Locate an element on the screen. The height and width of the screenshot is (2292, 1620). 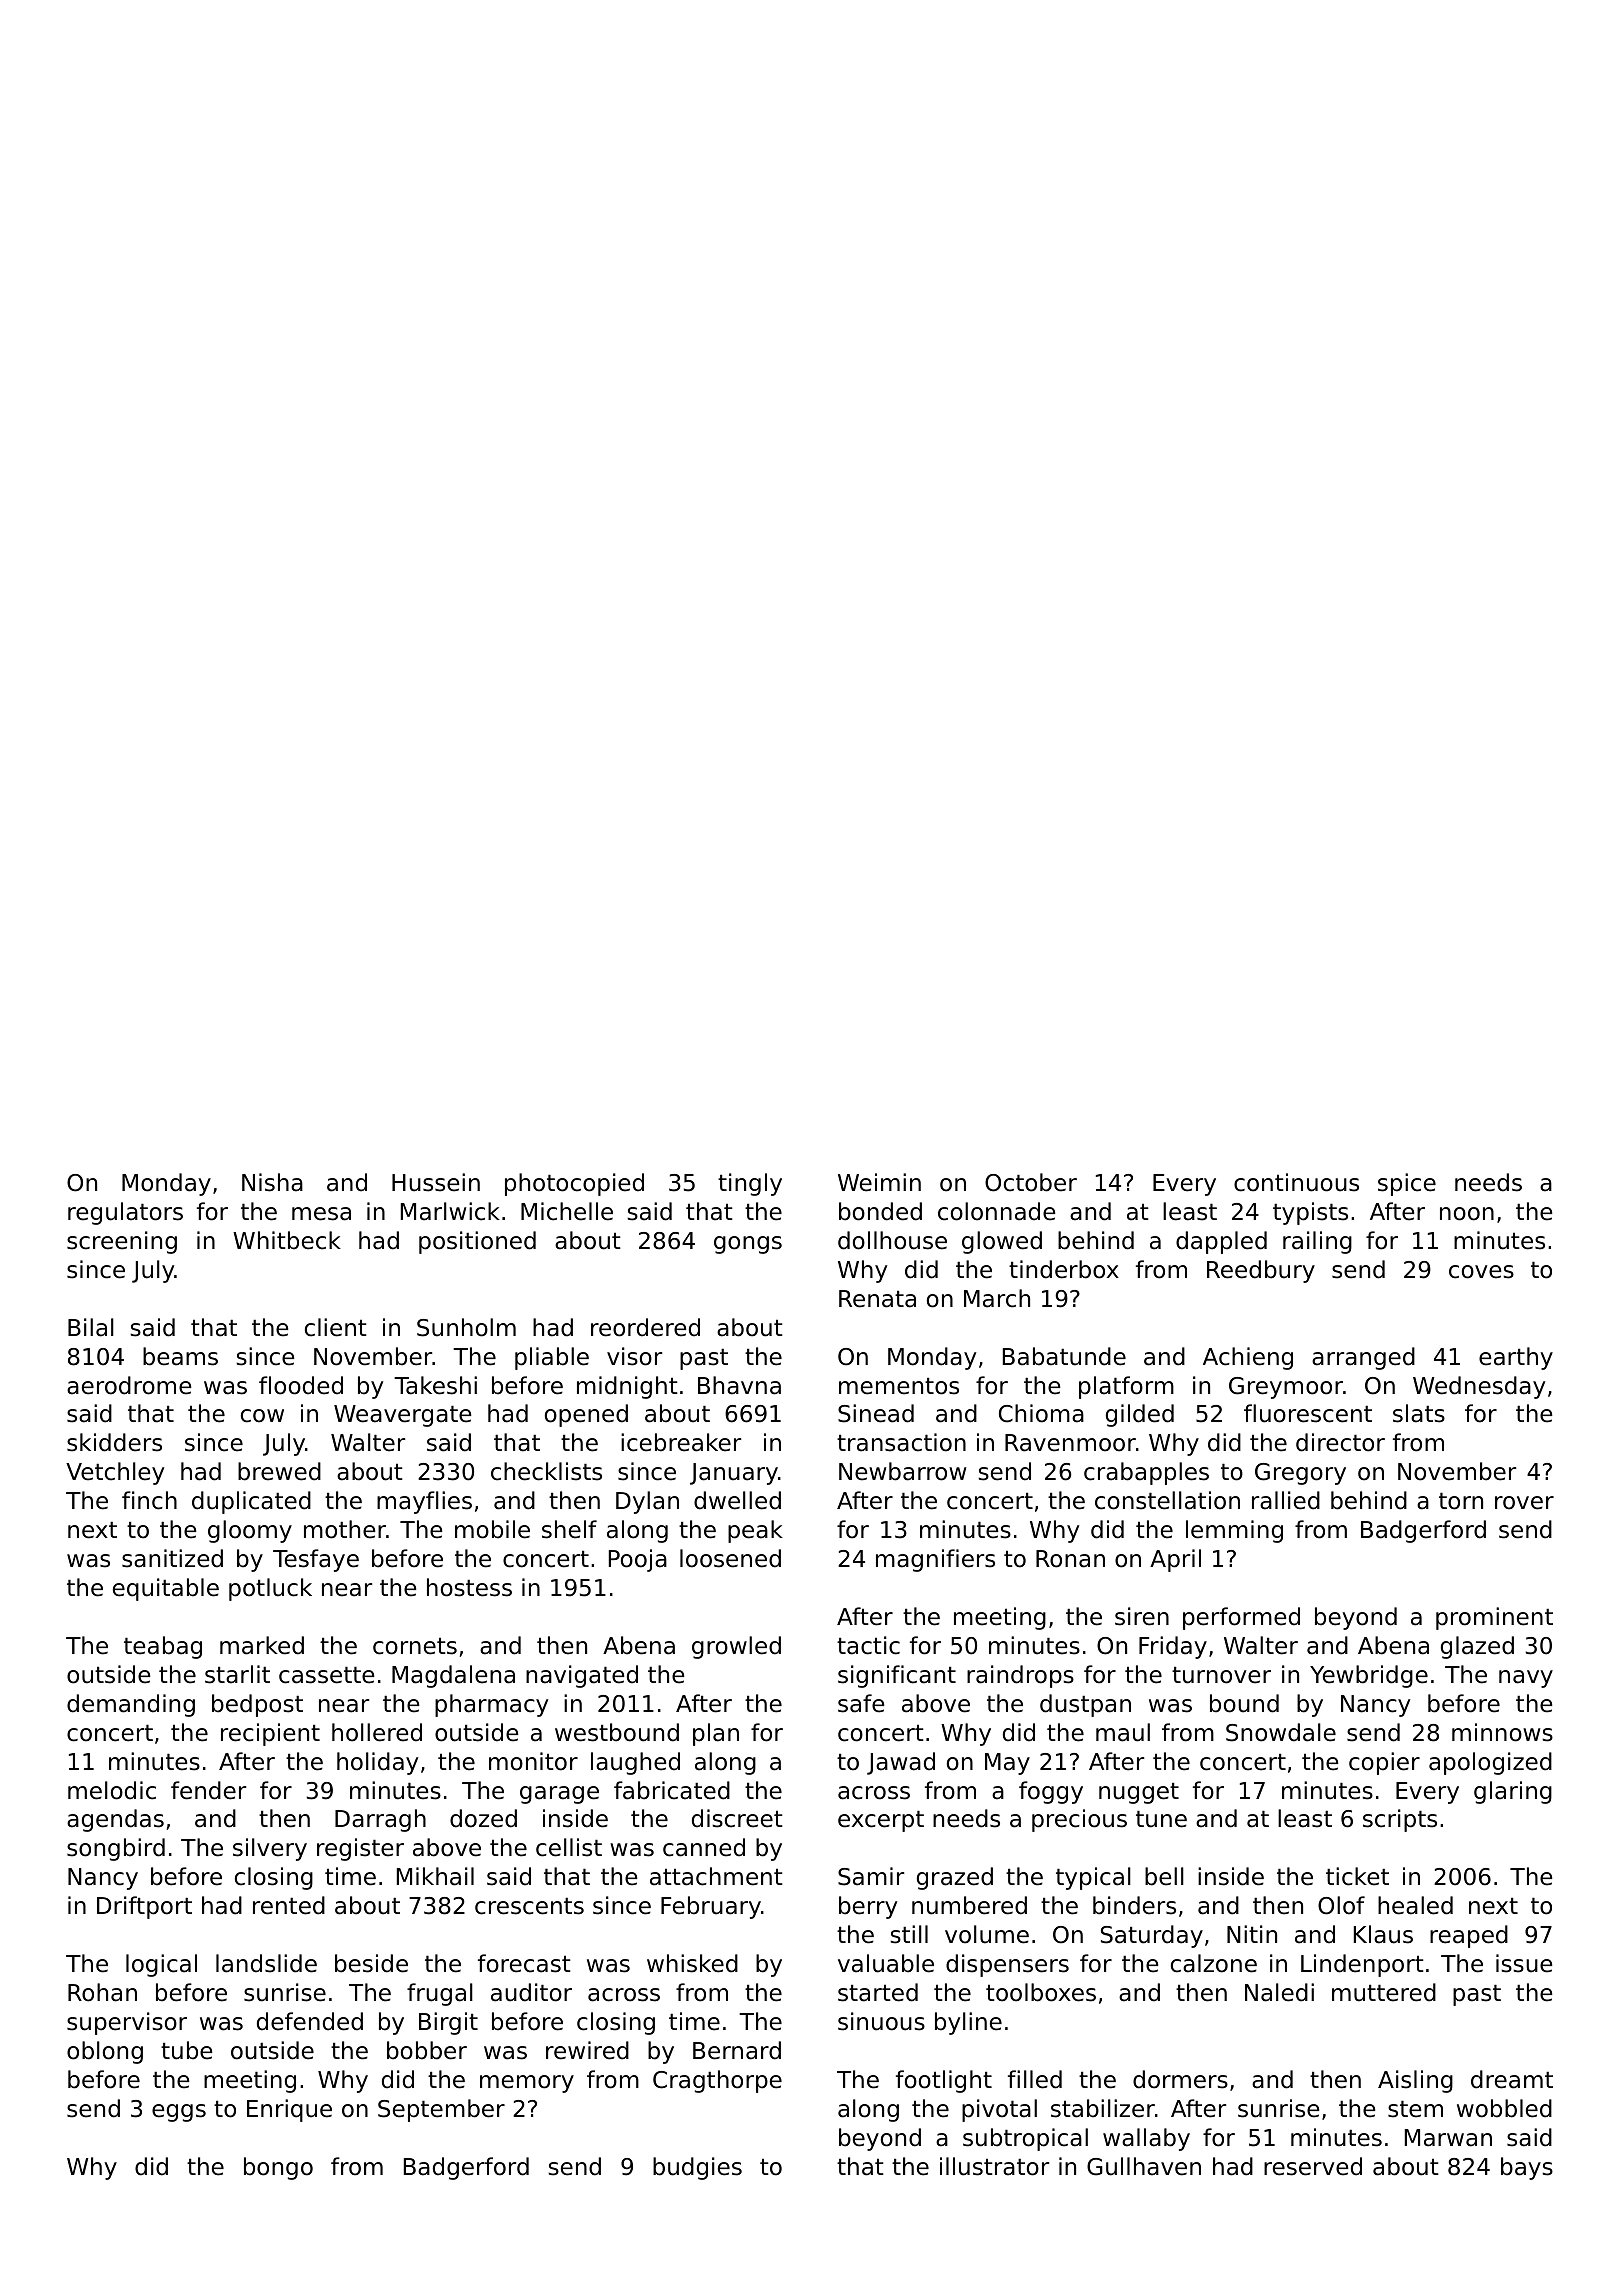
frugal is located at coordinates (440, 1994).
